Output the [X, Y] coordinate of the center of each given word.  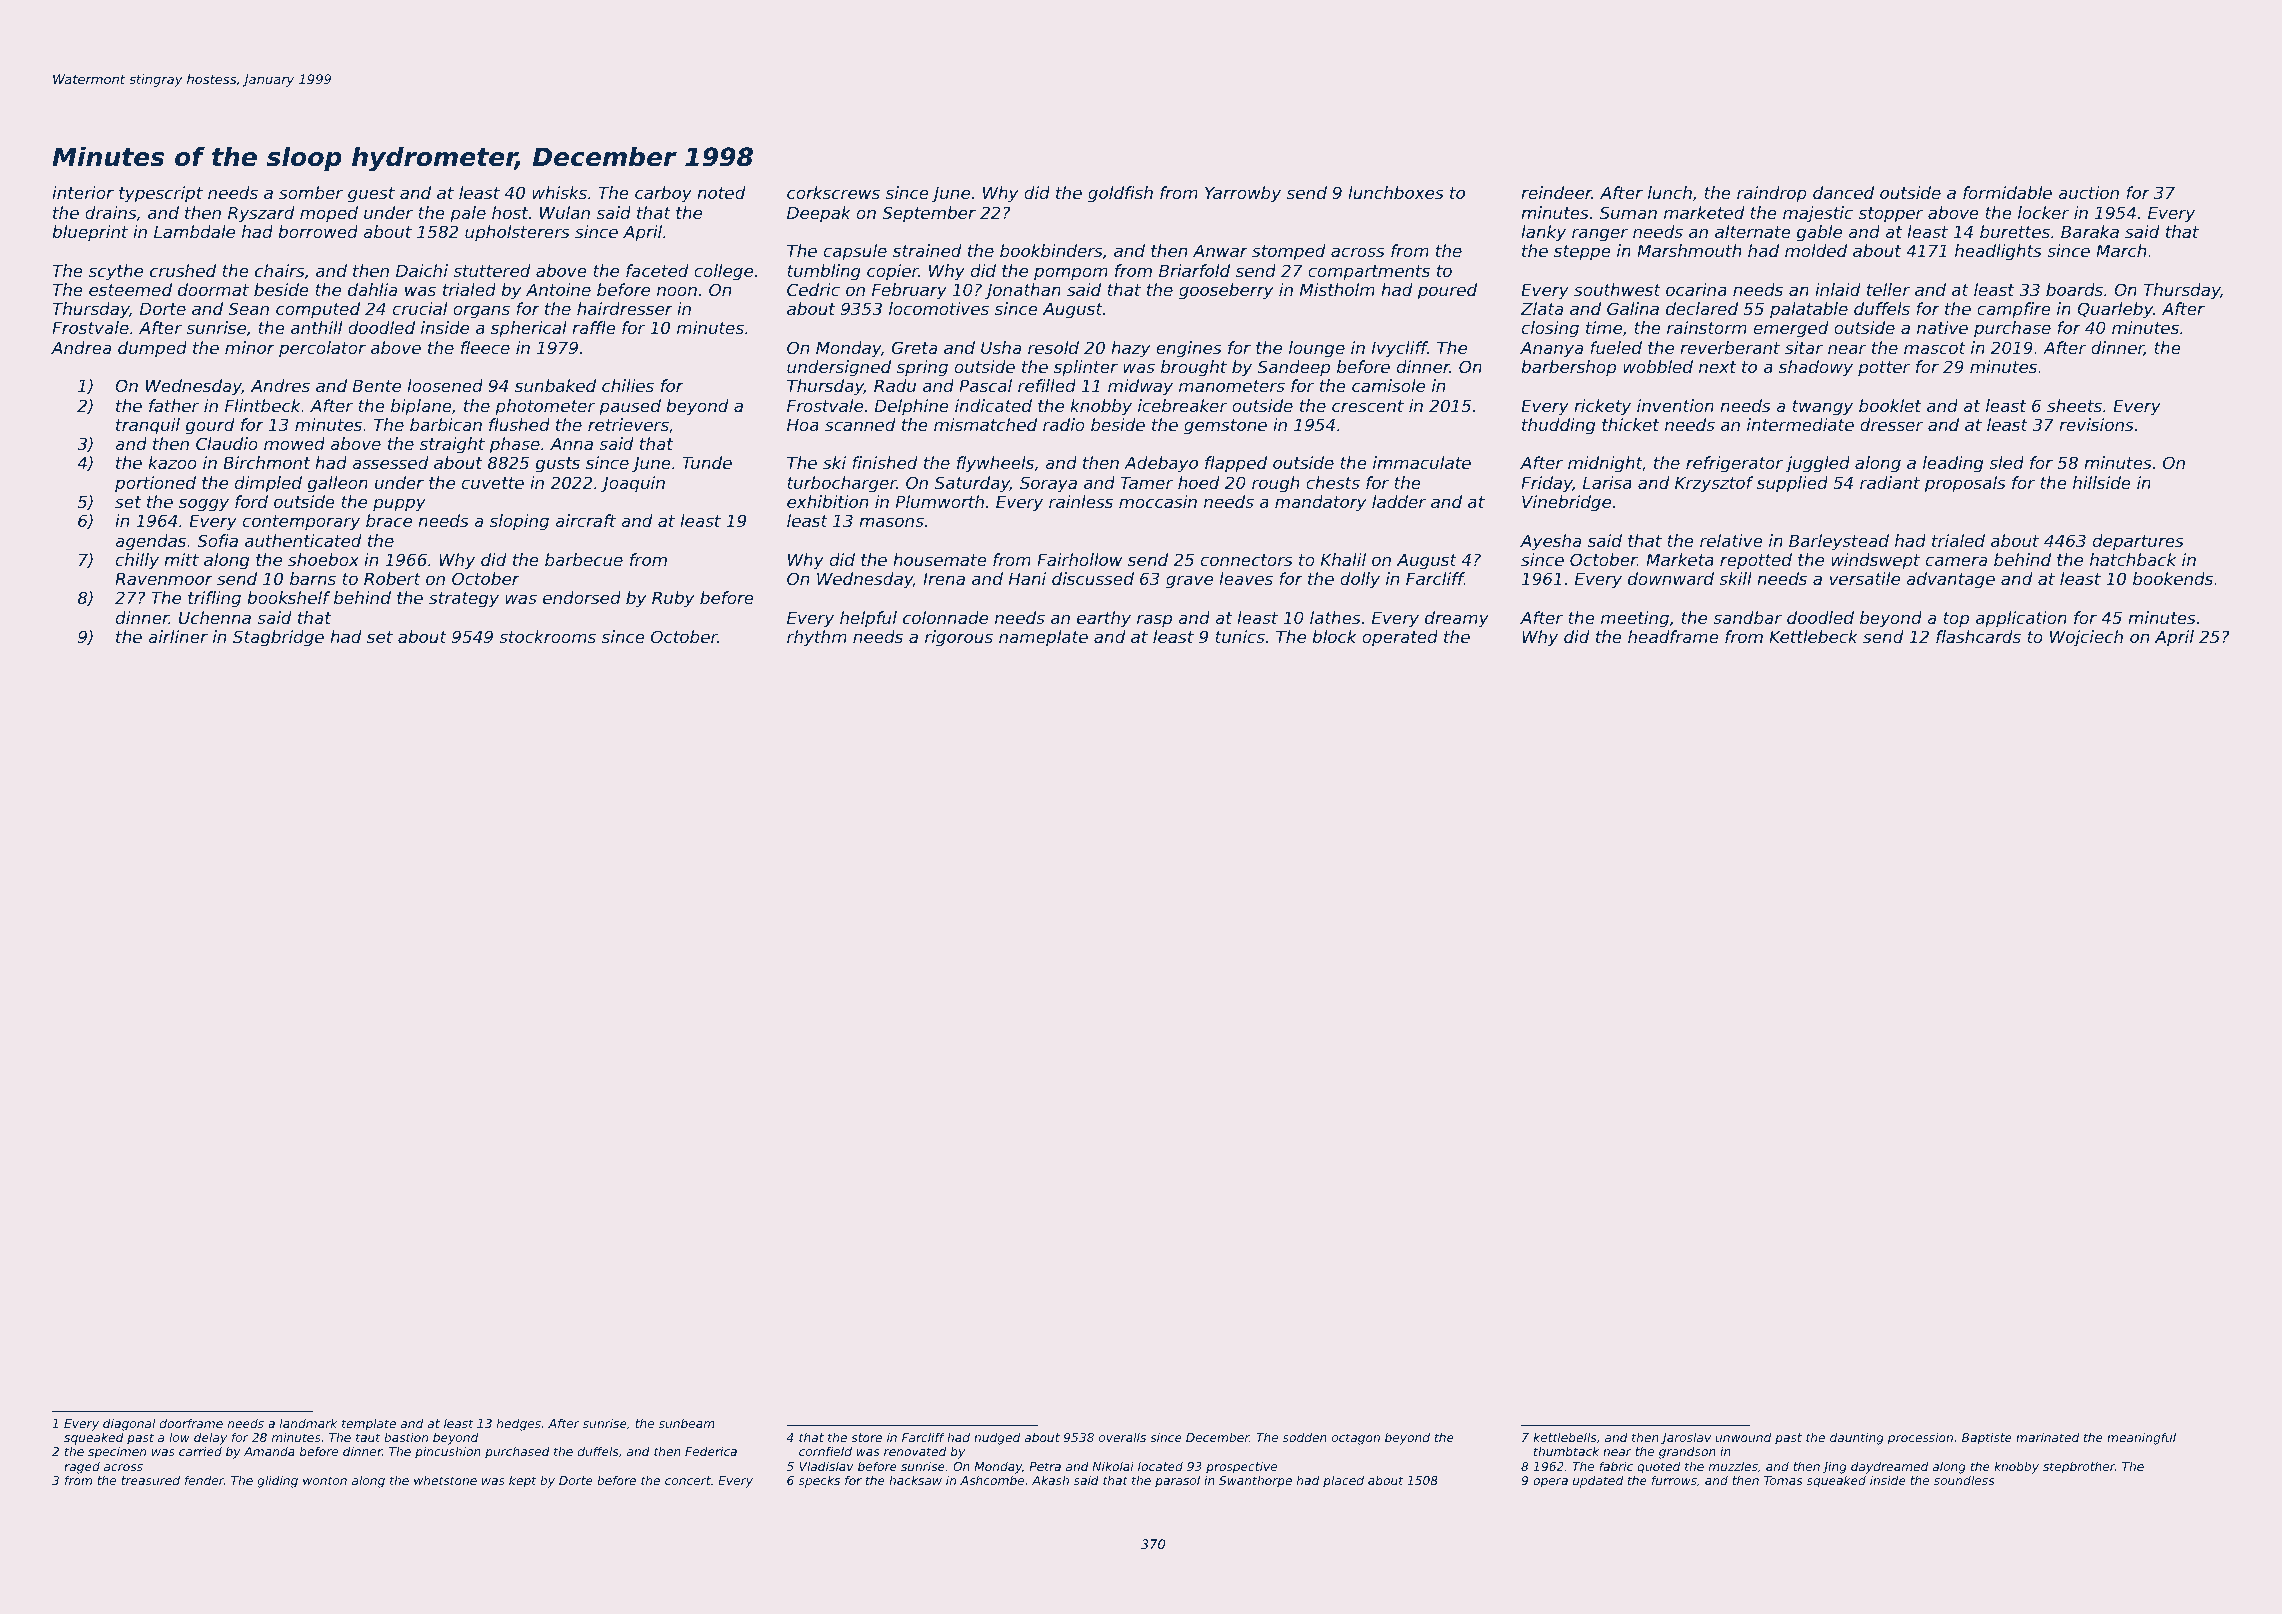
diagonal [129, 1424]
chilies [628, 385]
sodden [1305, 1437]
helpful [868, 619]
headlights [1998, 252]
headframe [1673, 636]
